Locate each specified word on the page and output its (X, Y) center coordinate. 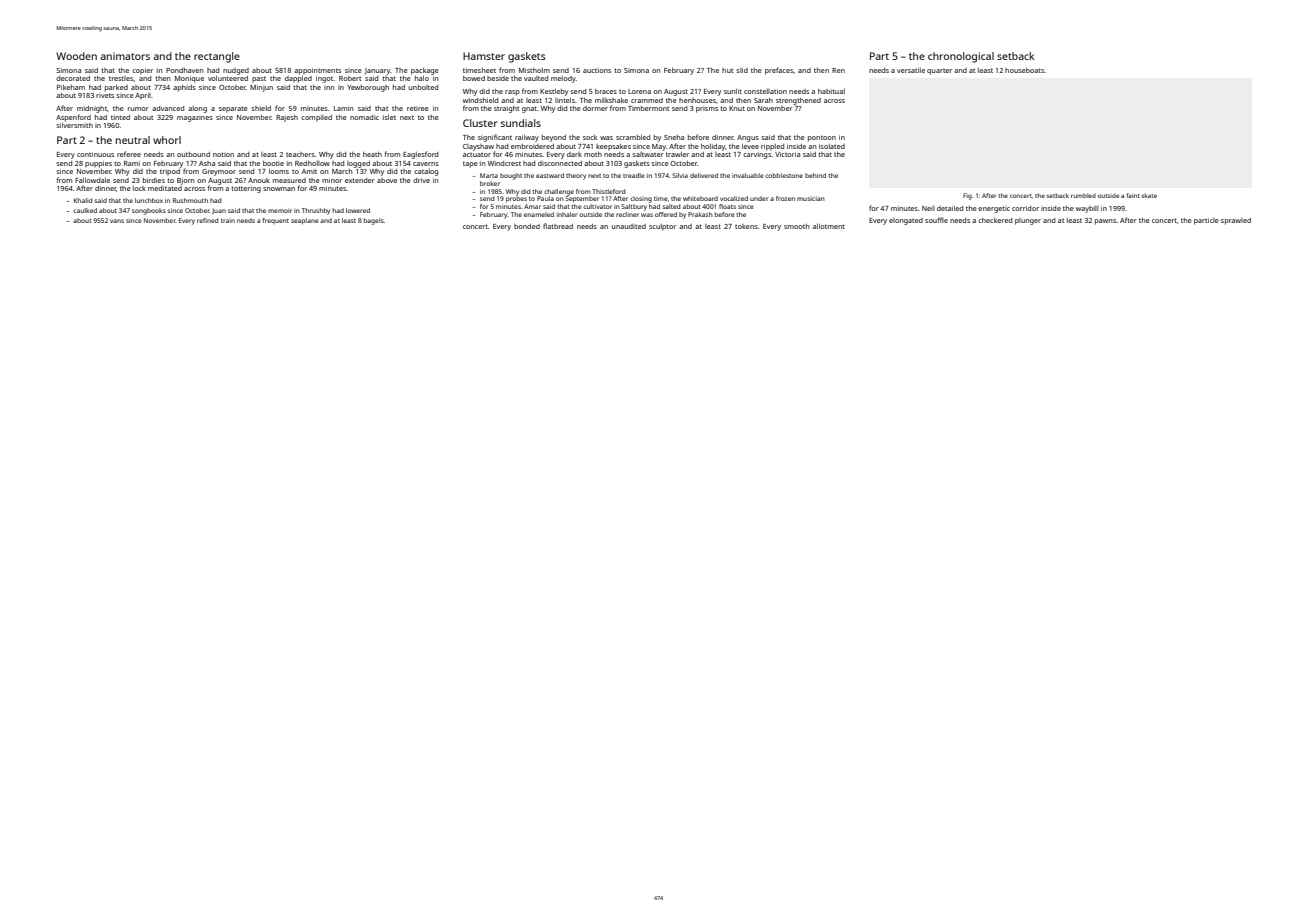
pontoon (822, 138)
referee (129, 154)
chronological (961, 57)
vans (117, 221)
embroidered (532, 146)
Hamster (484, 56)
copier (142, 71)
